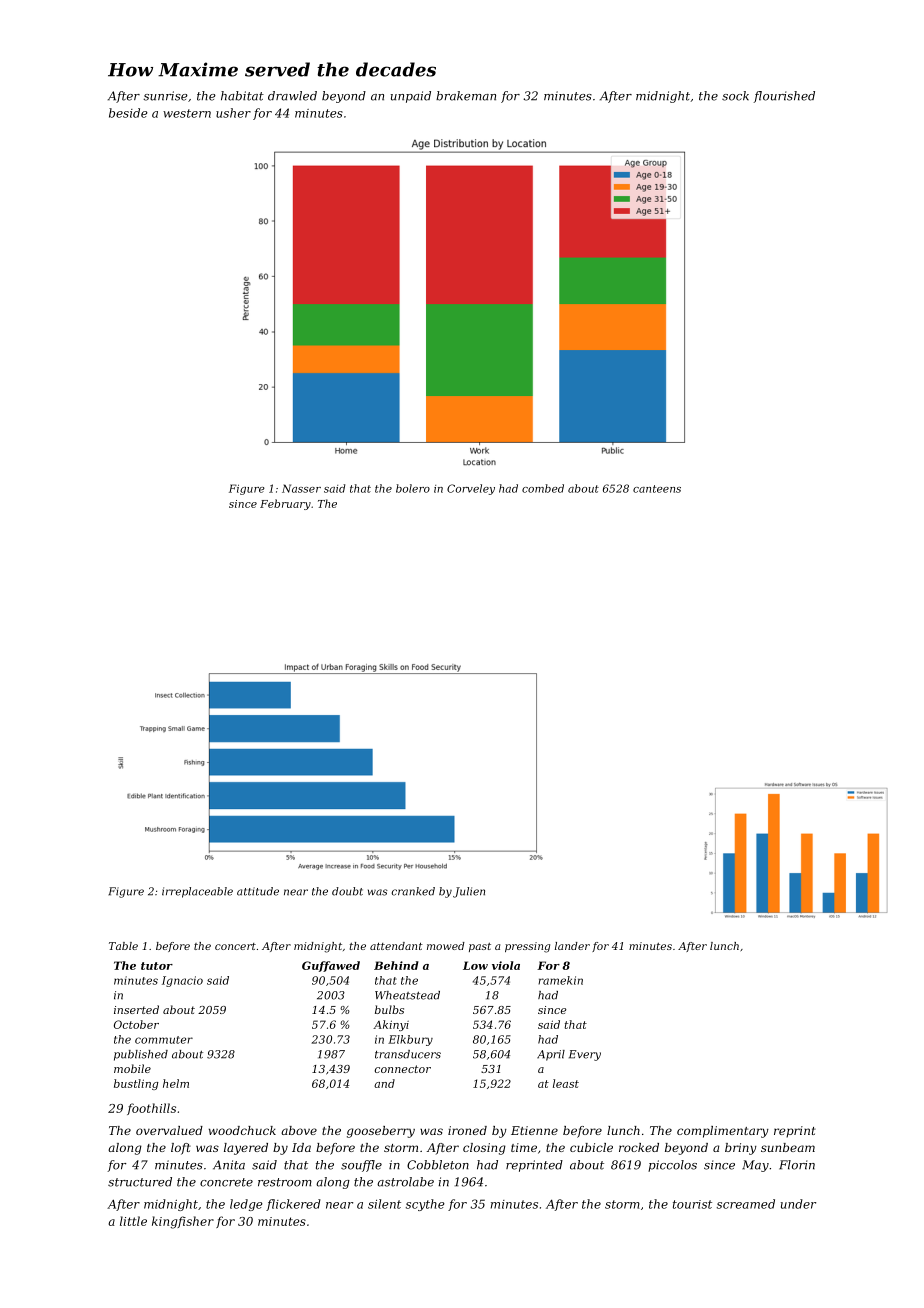 The height and width of the screenshot is (1308, 924). Describe the element at coordinates (301, 488) in the screenshot. I see `Nasser` at that location.
